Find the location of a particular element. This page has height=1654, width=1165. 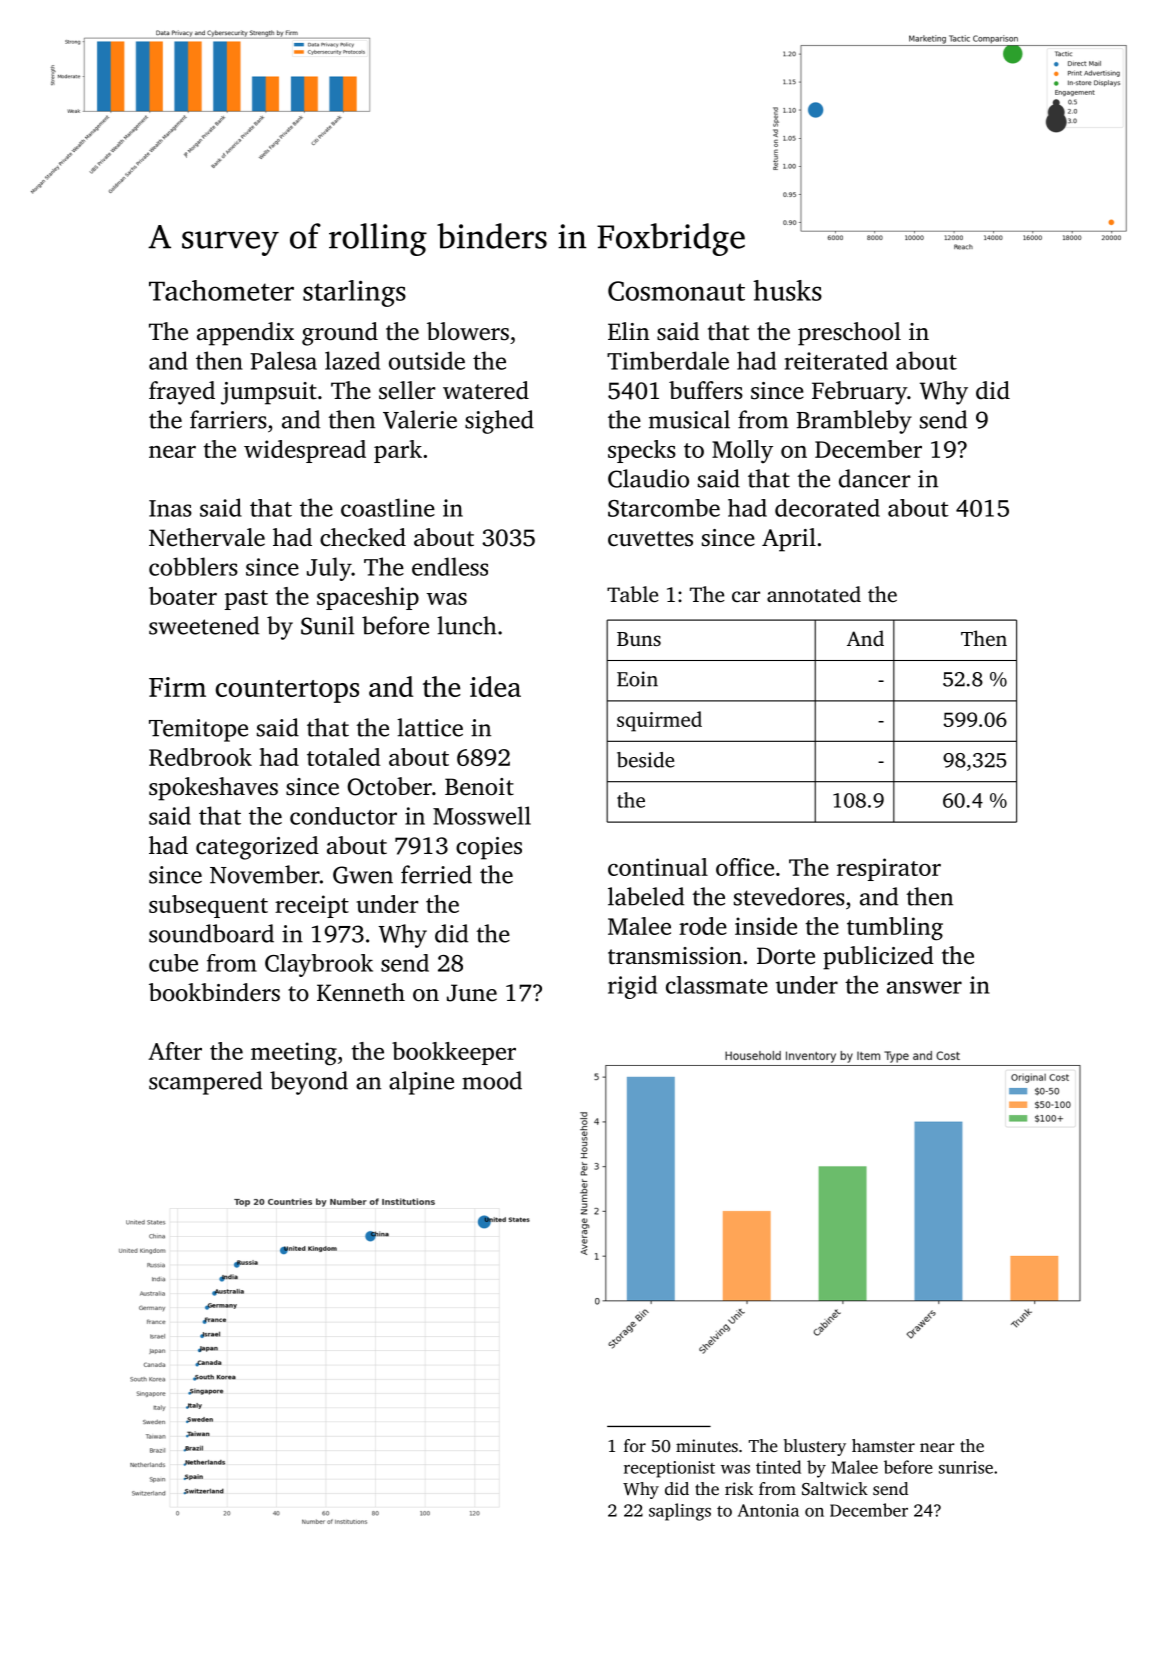

dancer is located at coordinates (875, 478).
